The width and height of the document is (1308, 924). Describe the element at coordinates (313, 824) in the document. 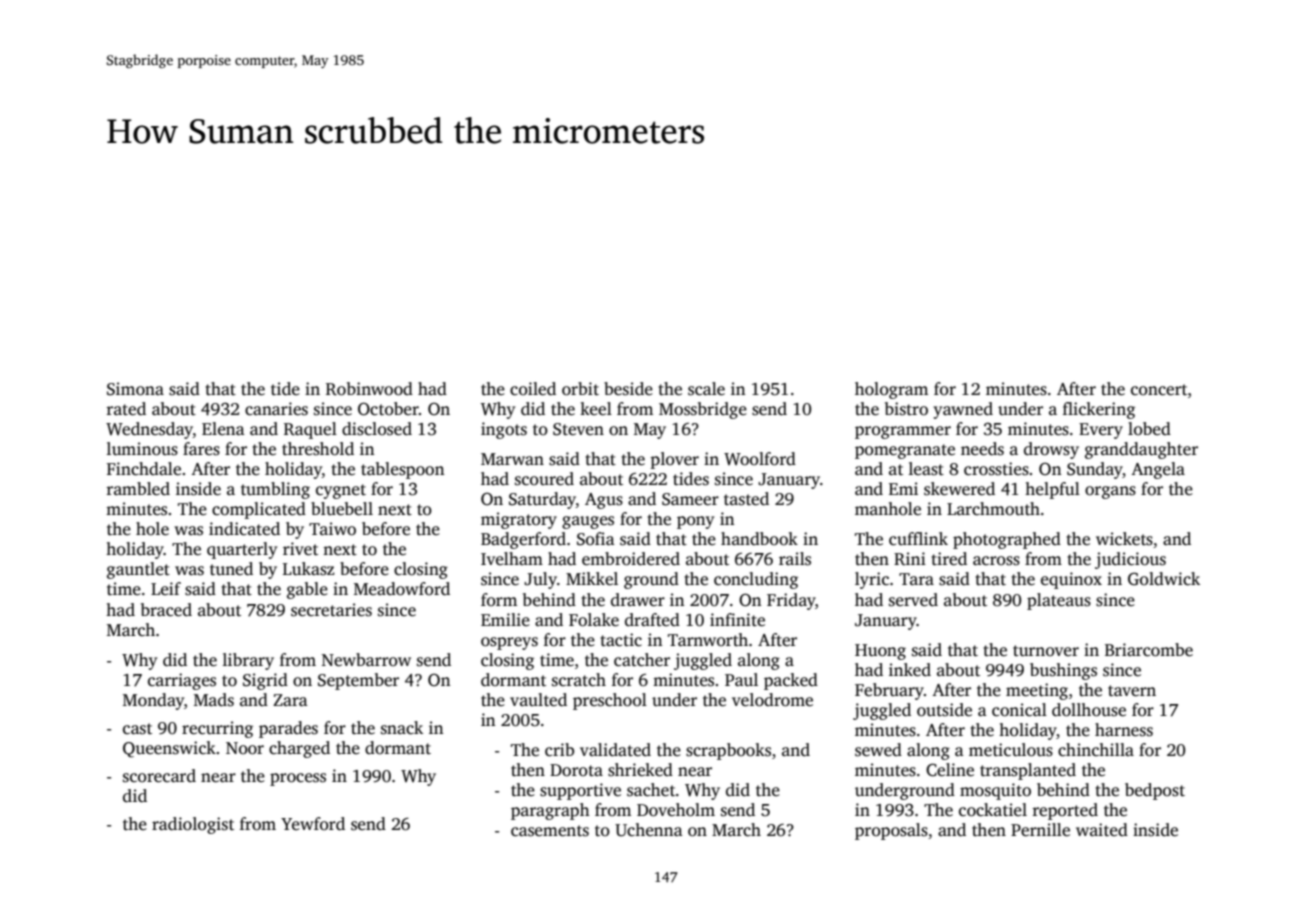

I see `Yewford` at that location.
